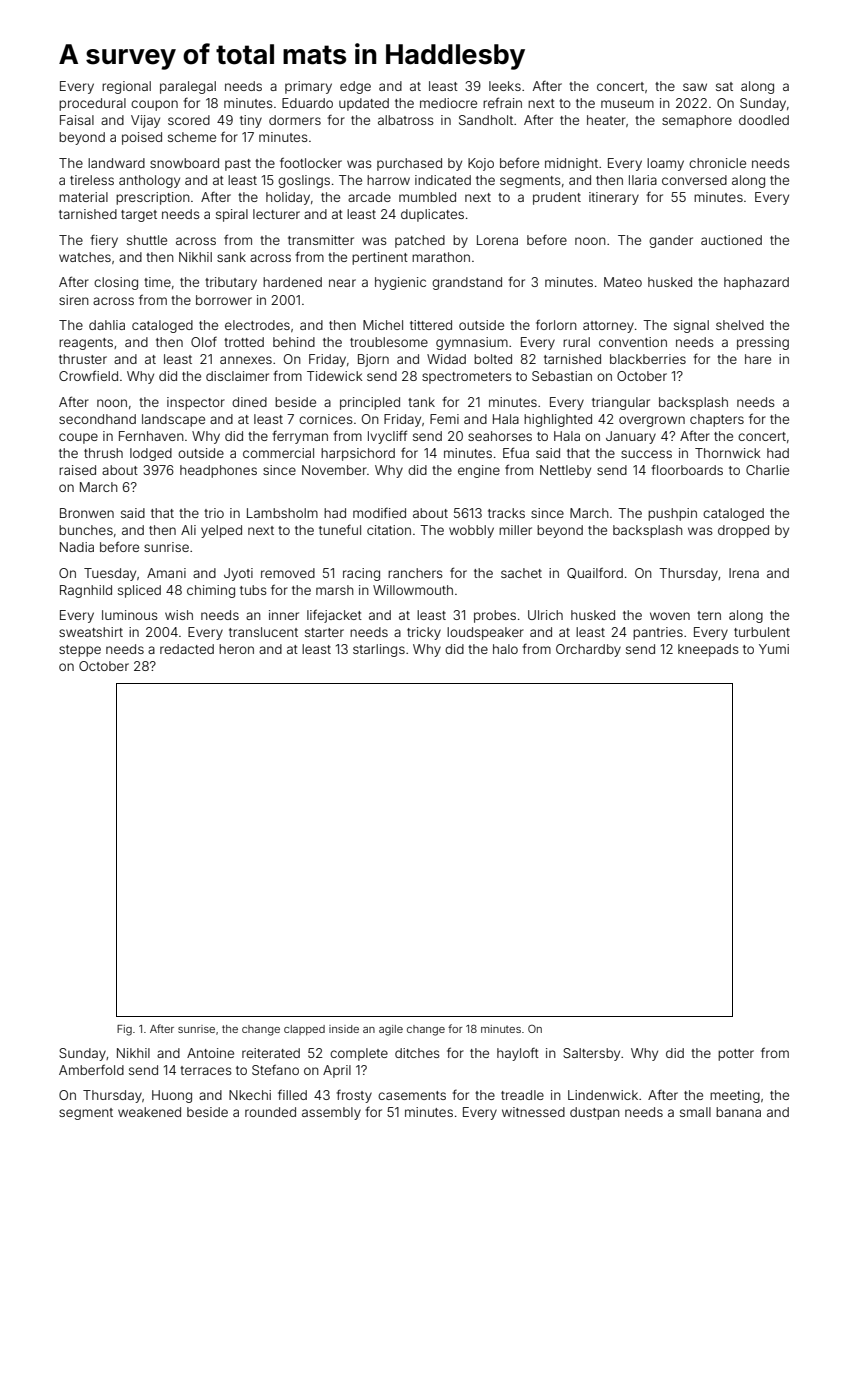 The image size is (849, 1400). Describe the element at coordinates (471, 531) in the page. I see `wobbly` at that location.
